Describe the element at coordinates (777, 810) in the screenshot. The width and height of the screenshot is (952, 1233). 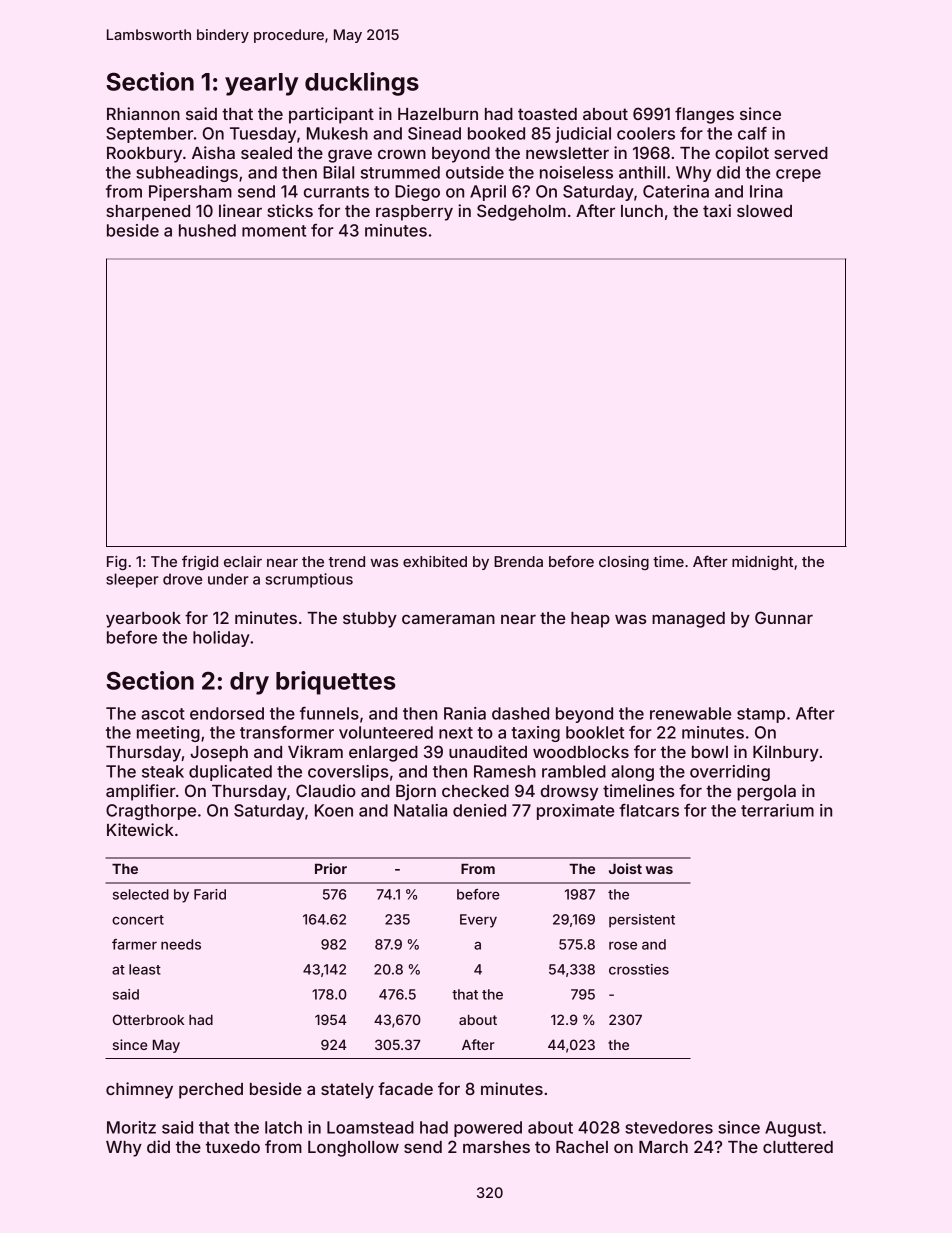
I see `terrarium` at that location.
